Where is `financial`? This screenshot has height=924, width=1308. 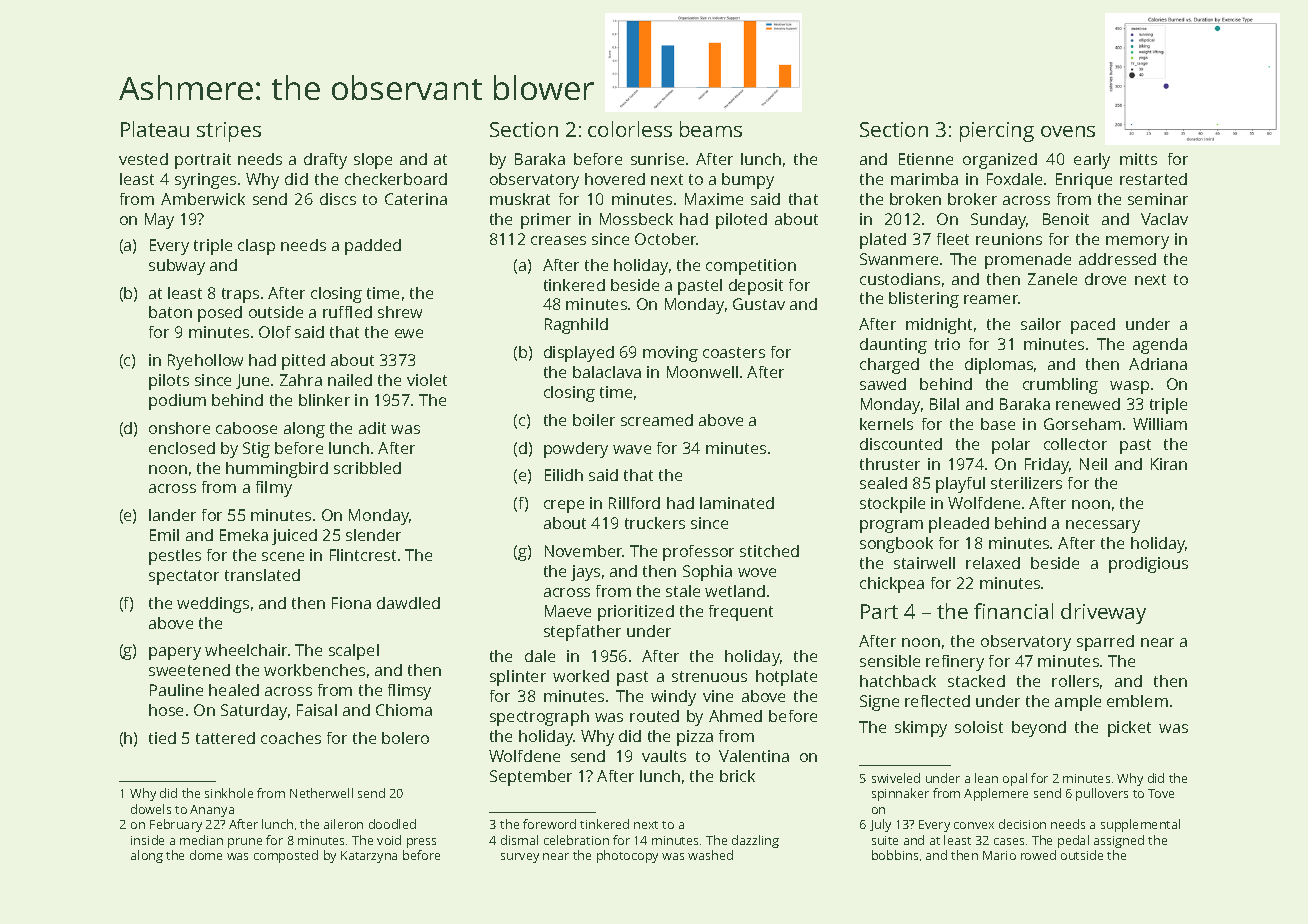
financial is located at coordinates (1013, 611).
